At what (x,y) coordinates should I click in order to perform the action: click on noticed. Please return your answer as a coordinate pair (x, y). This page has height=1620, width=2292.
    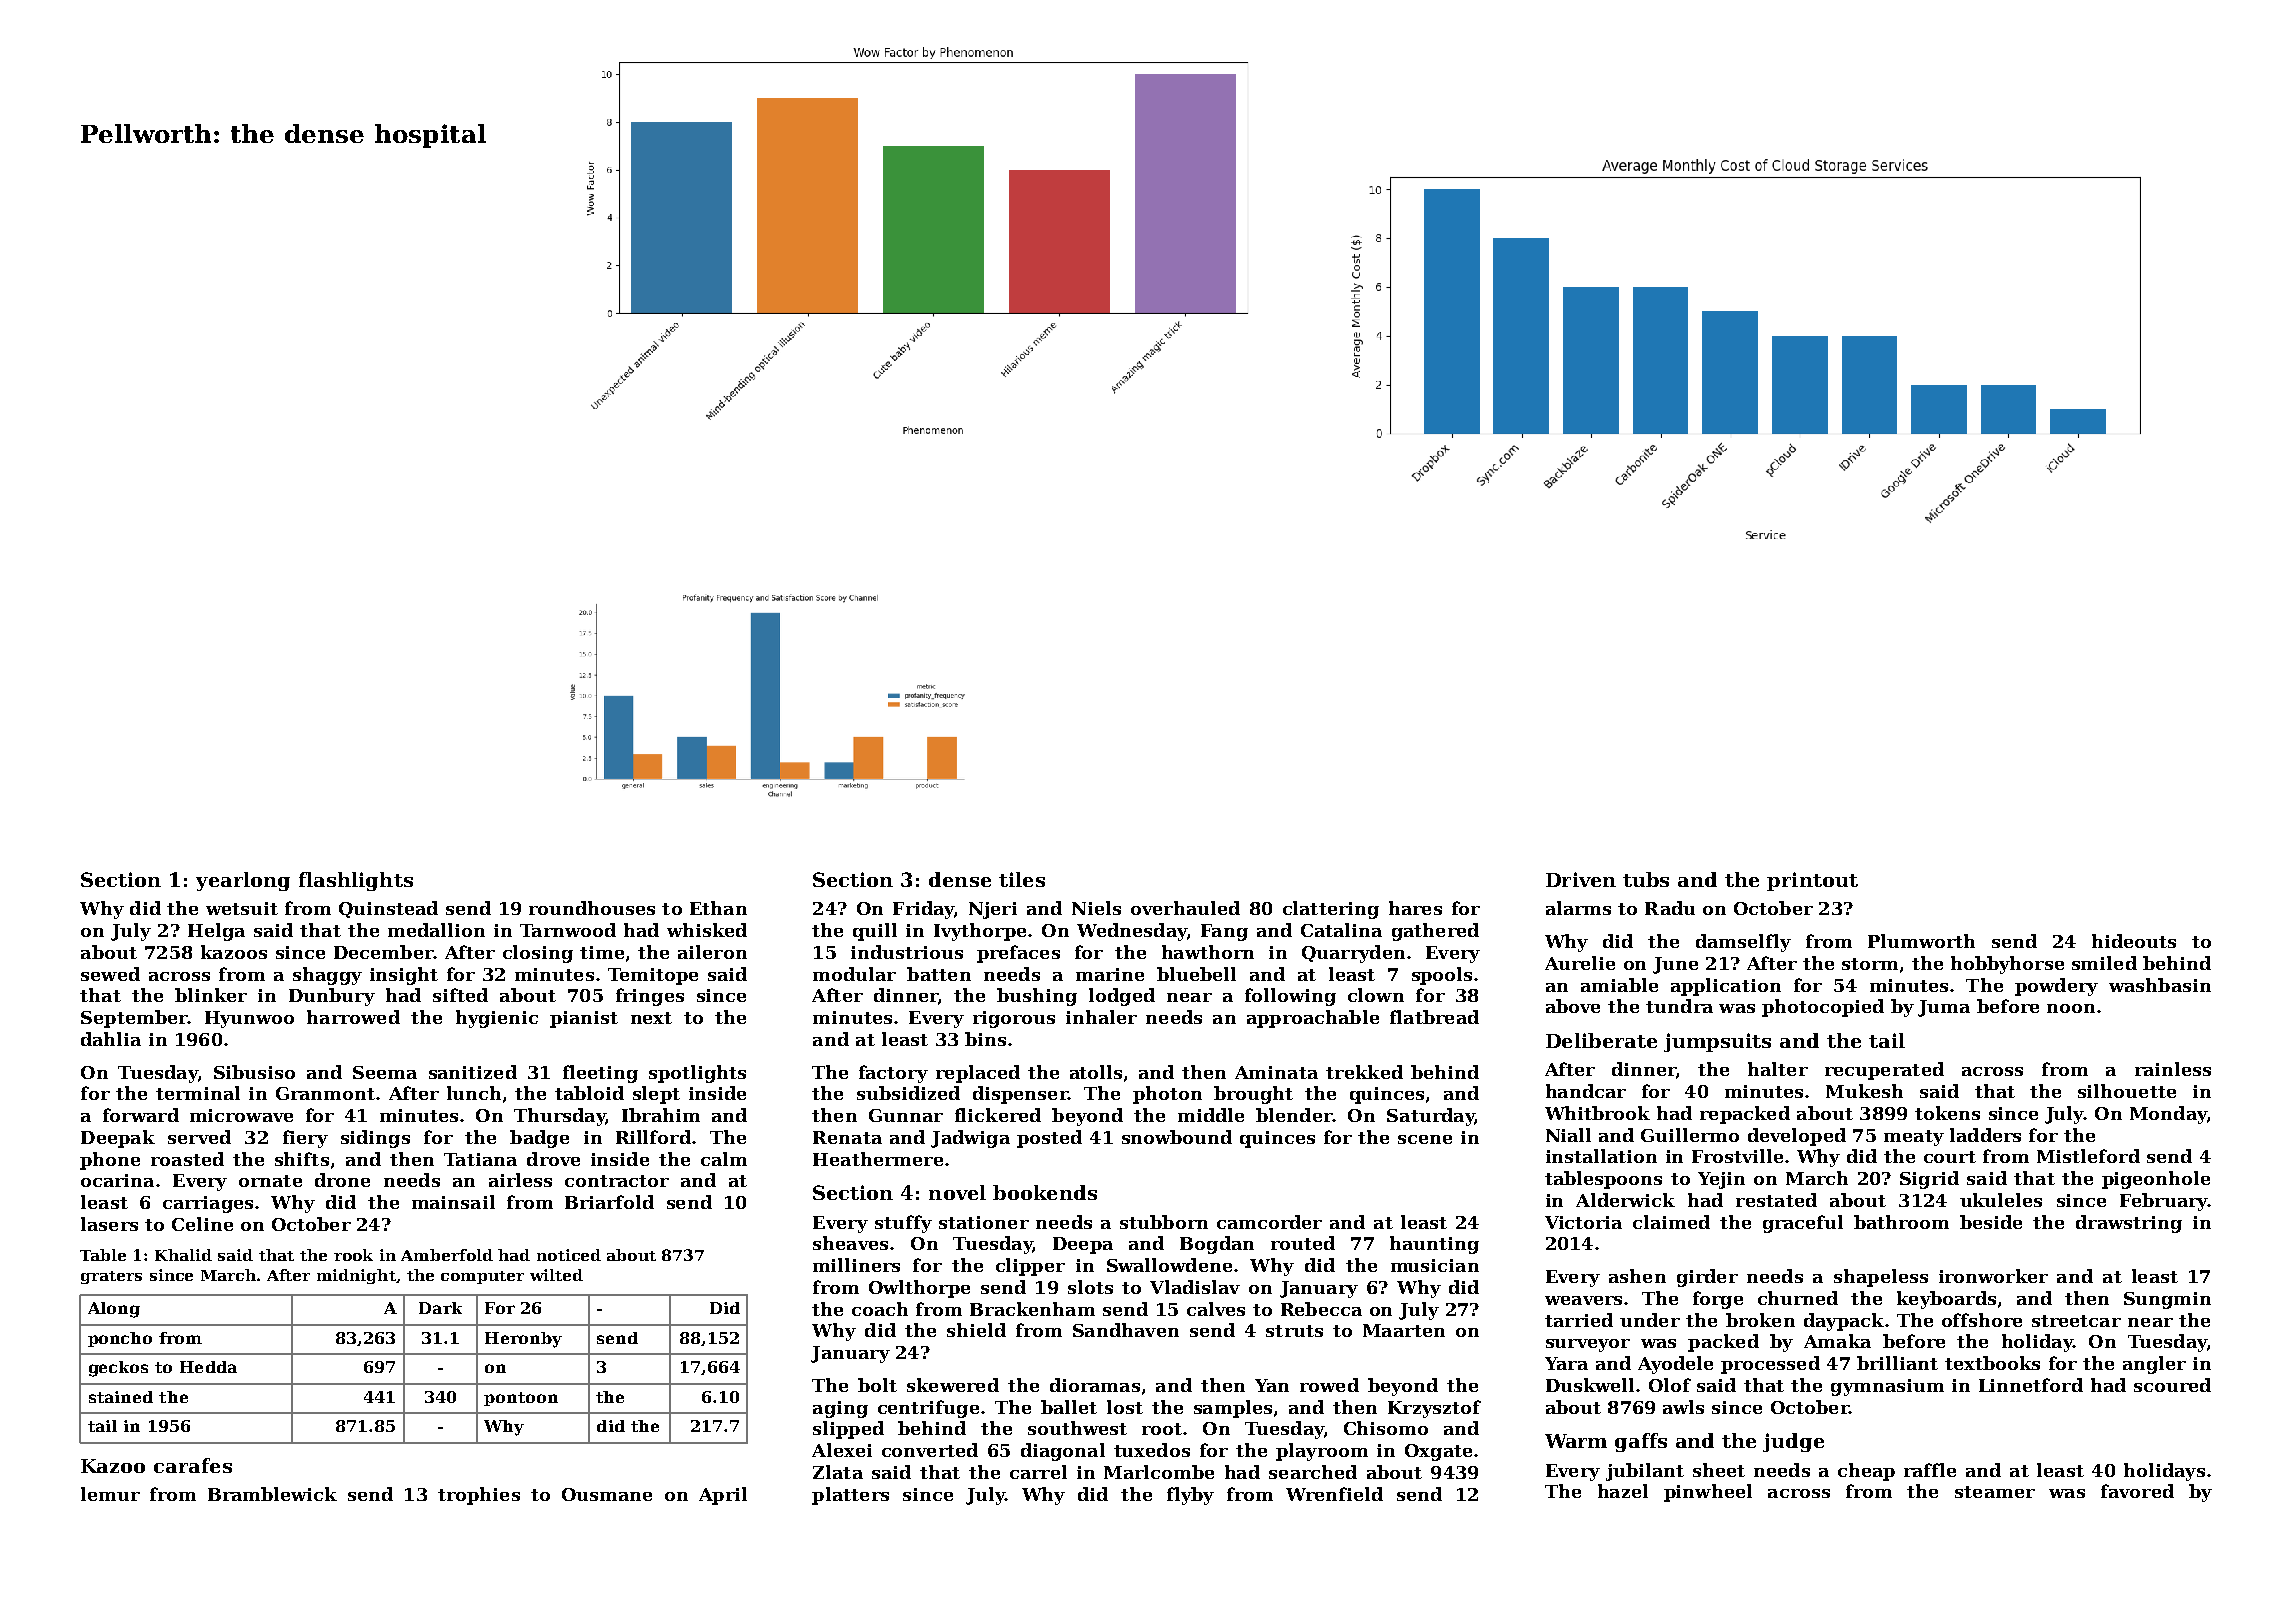
    Looking at the image, I should click on (569, 1255).
